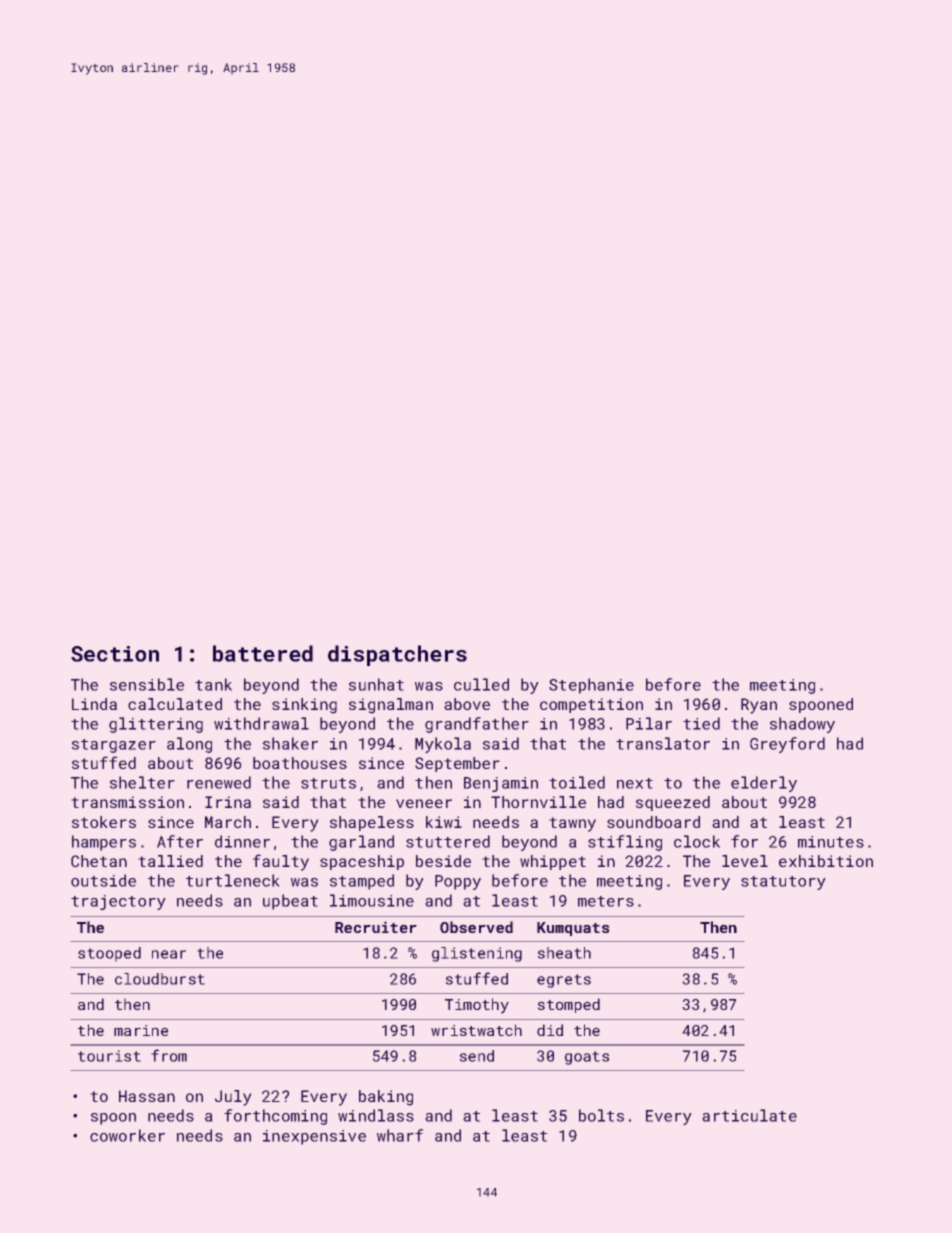 The width and height of the image is (952, 1233). Describe the element at coordinates (444, 822) in the image. I see `kiwi` at that location.
